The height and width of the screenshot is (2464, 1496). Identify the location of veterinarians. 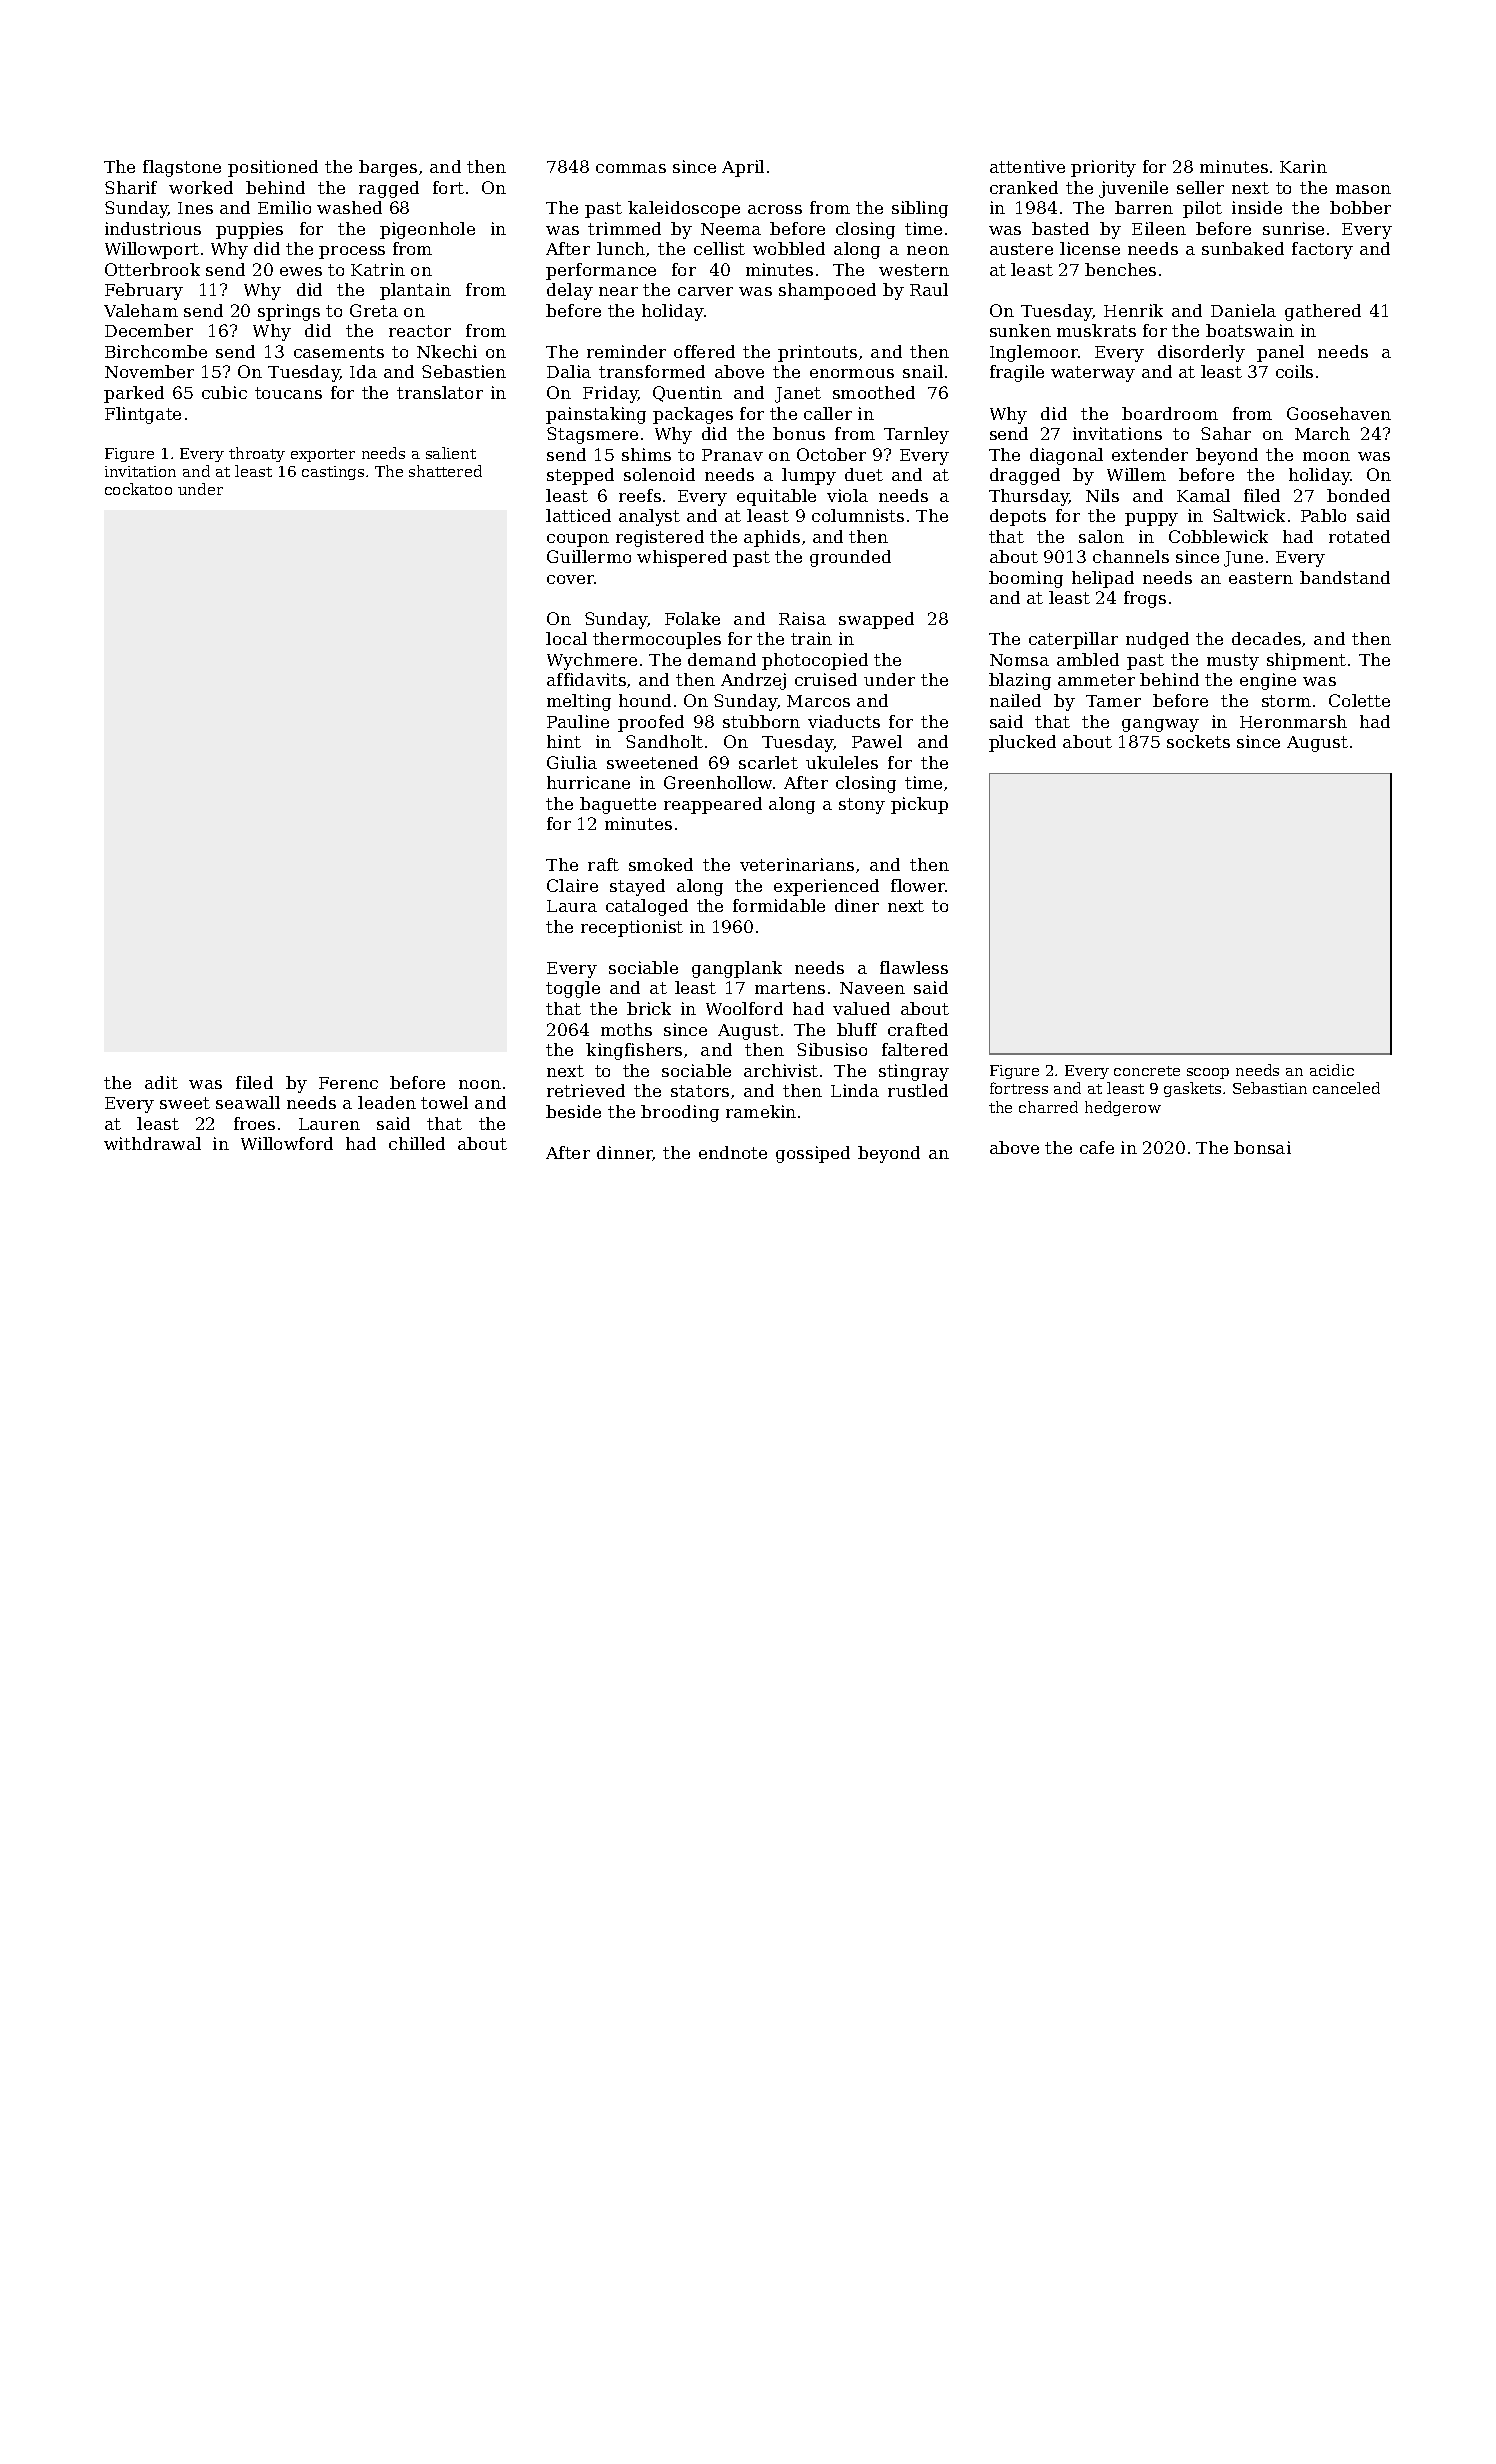
(797, 864).
